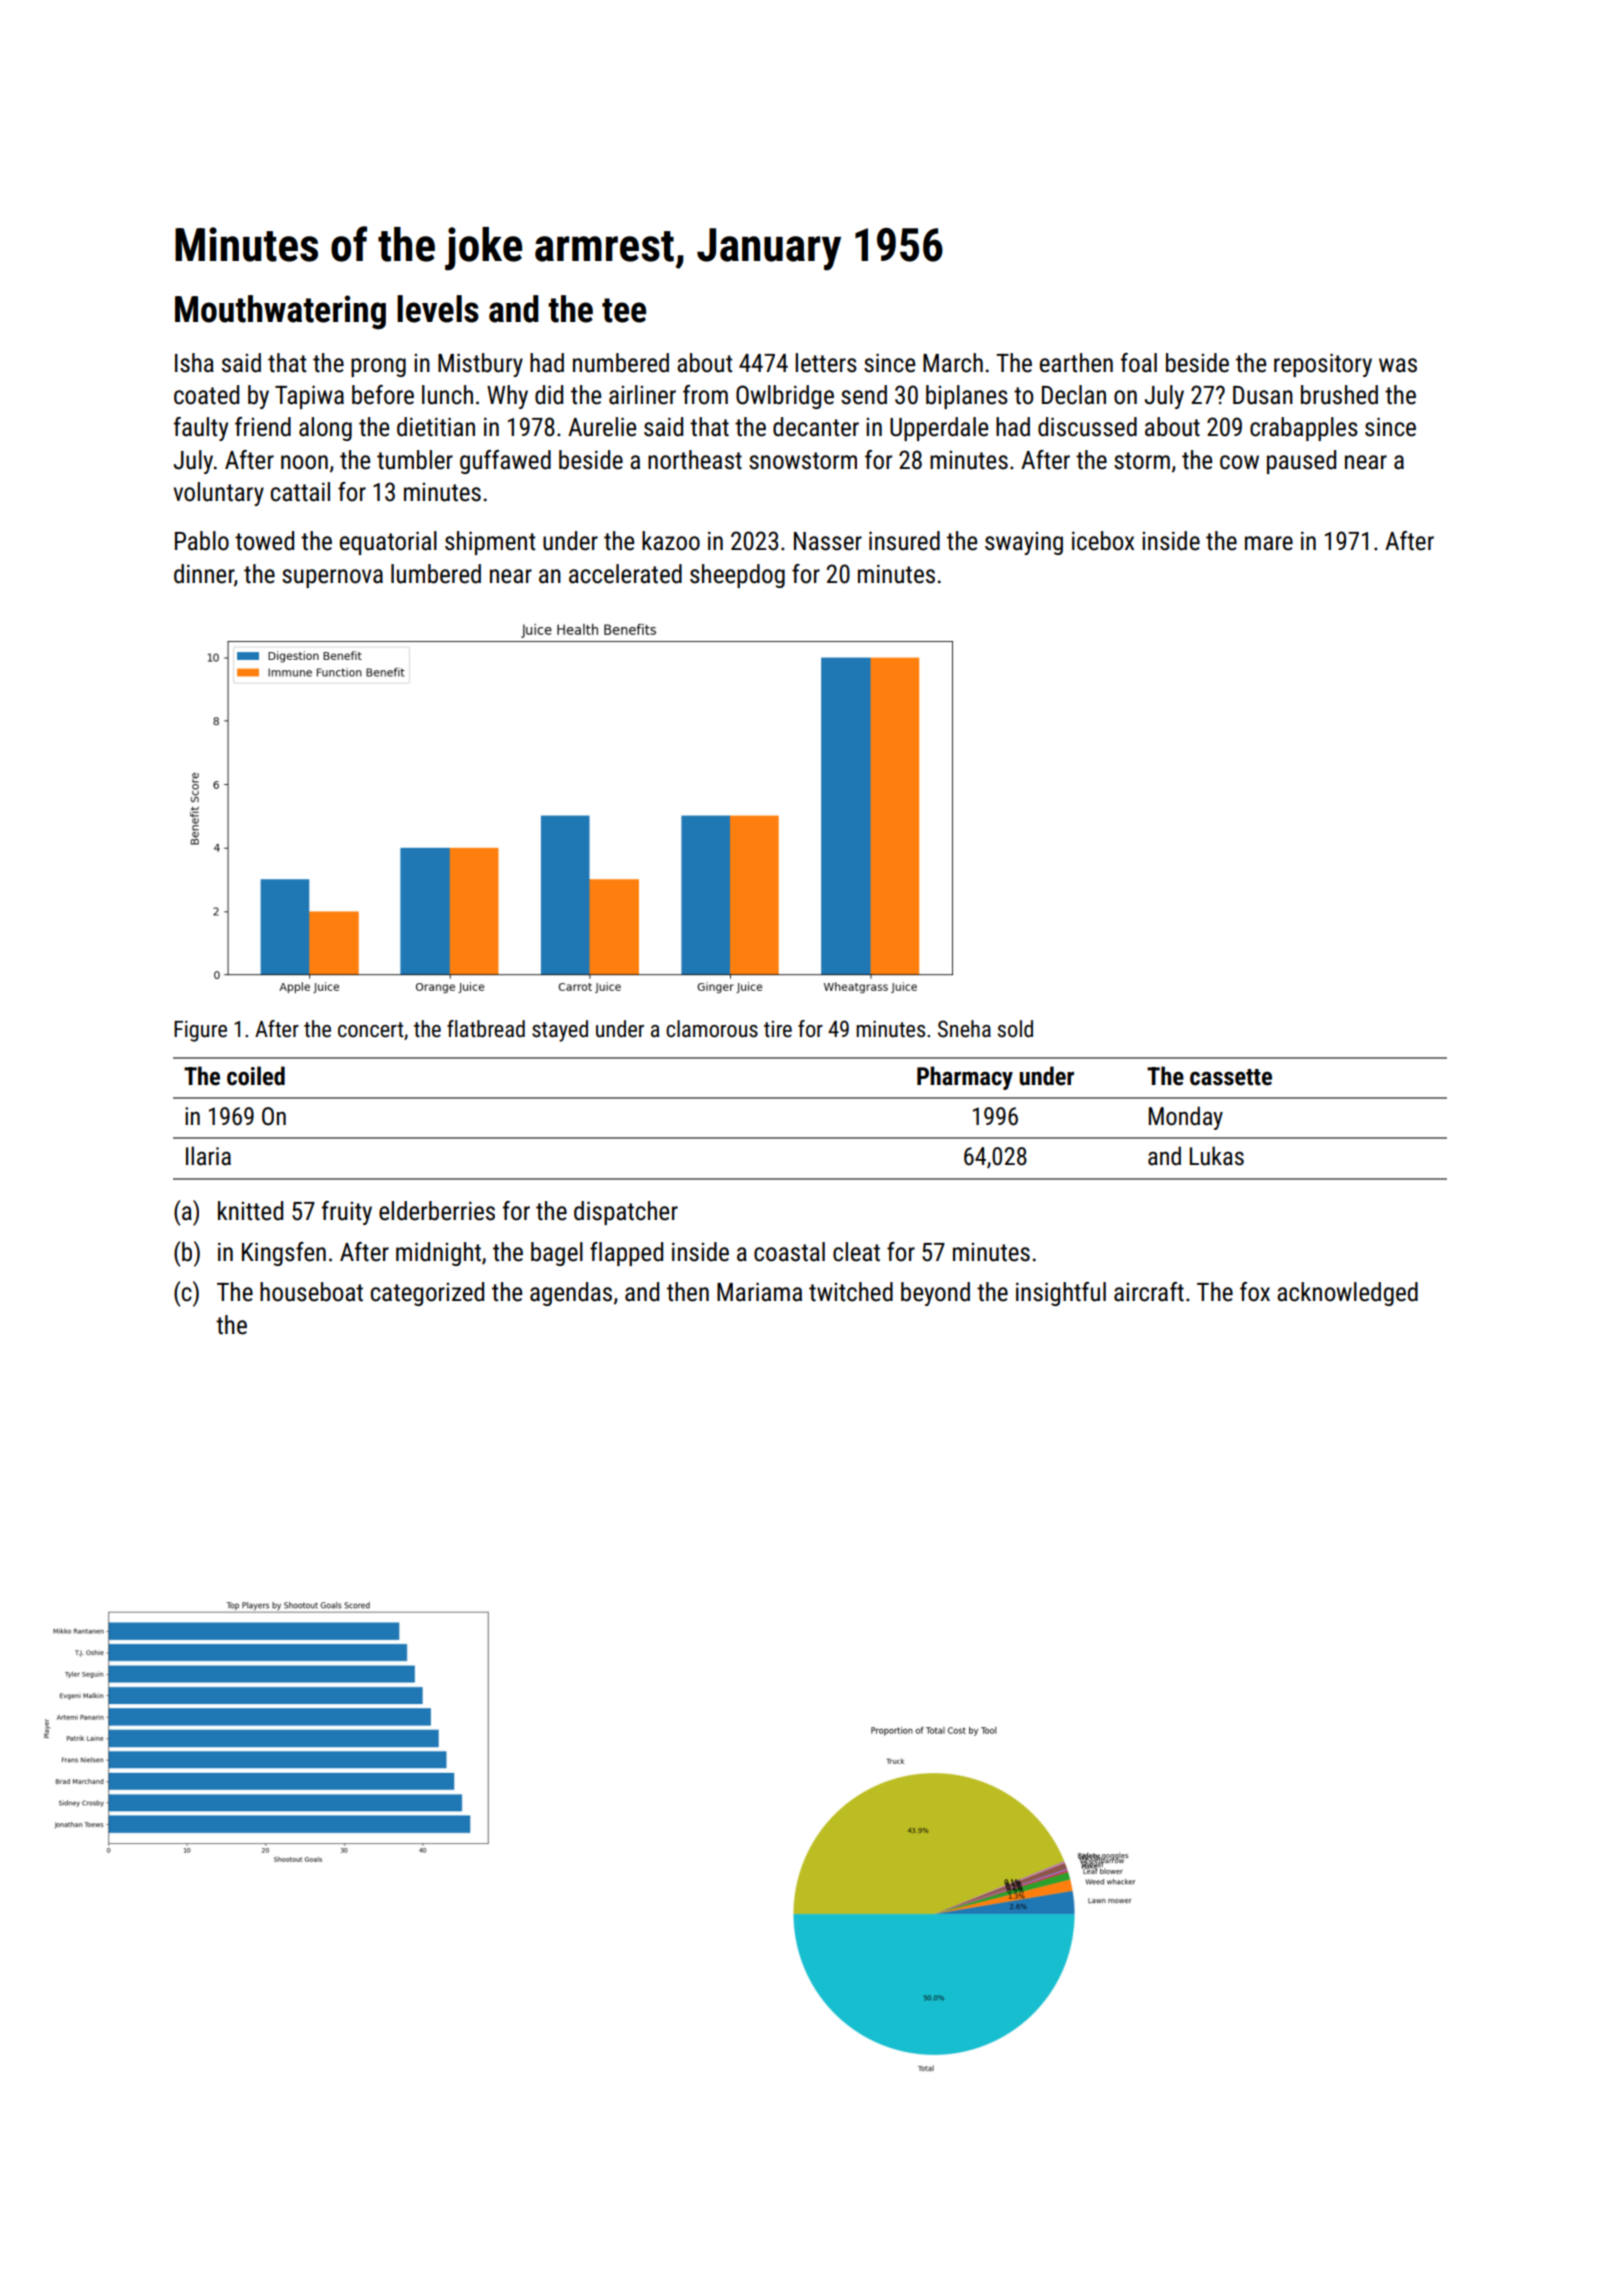  Describe the element at coordinates (851, 1292) in the screenshot. I see `twitched` at that location.
